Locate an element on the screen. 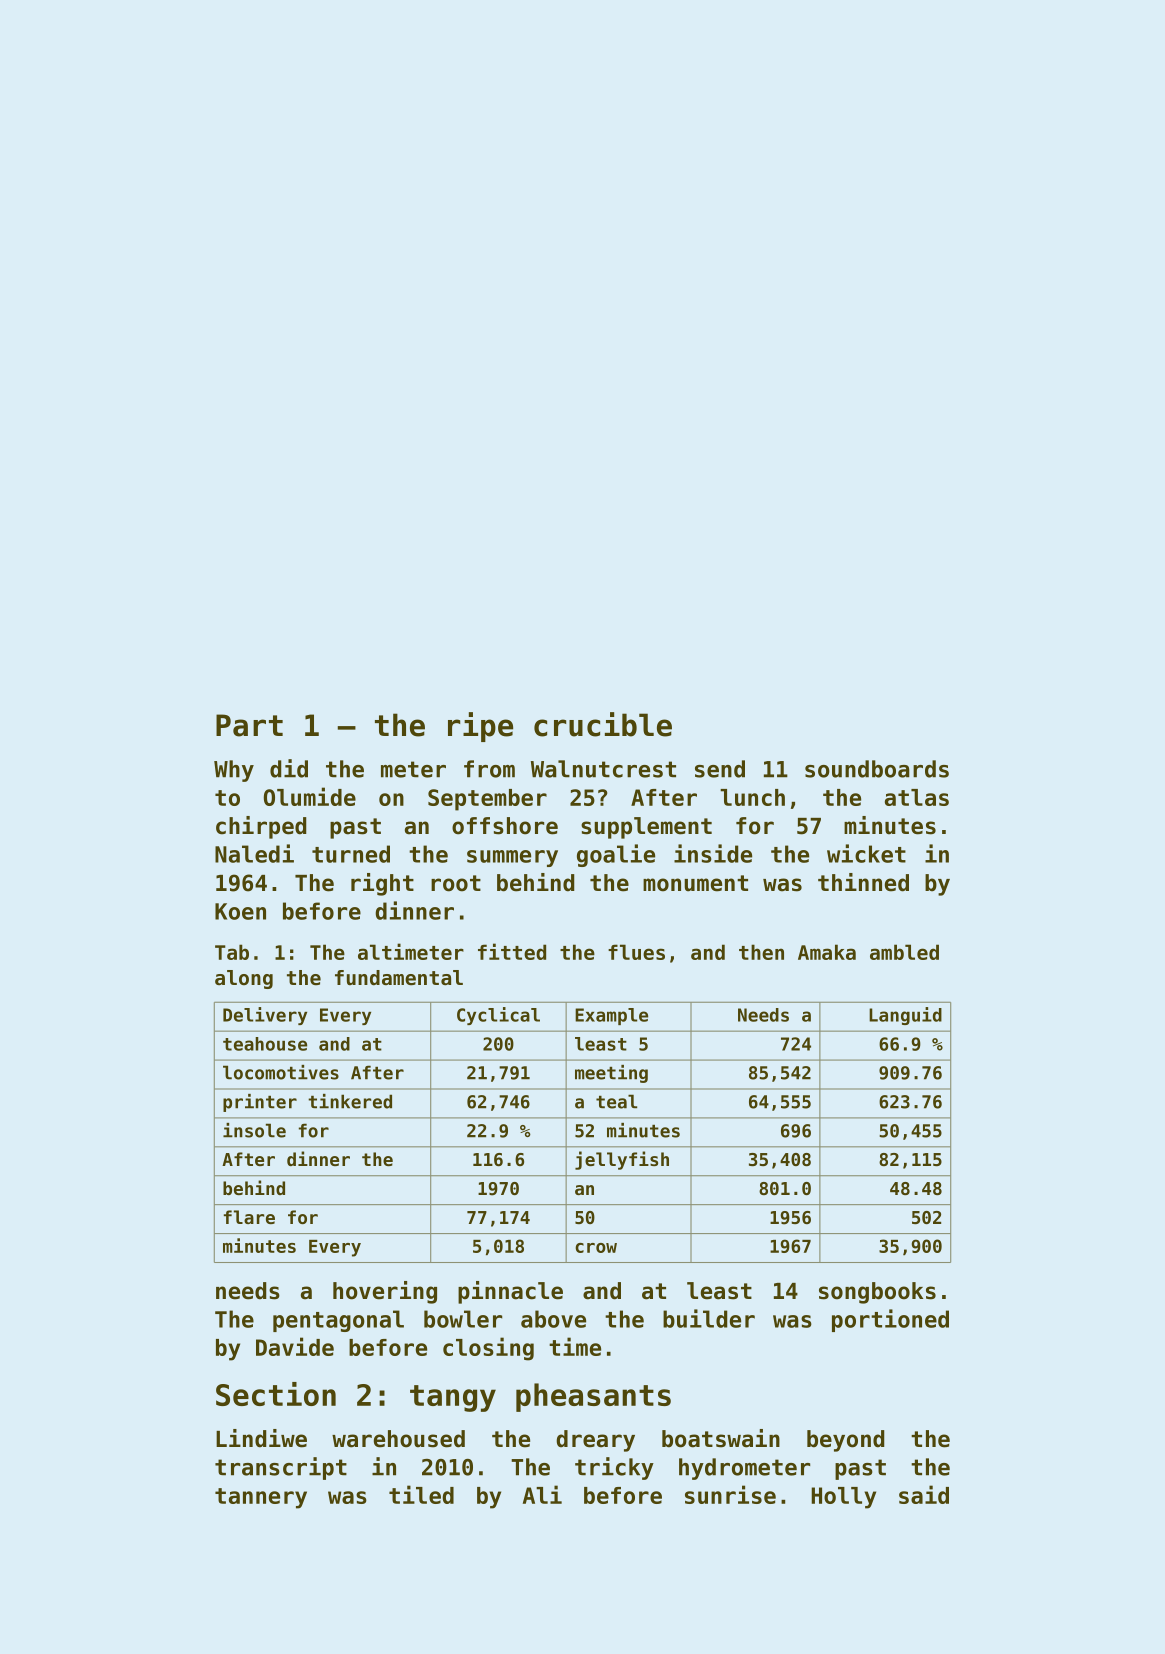 The image size is (1165, 1654). insole is located at coordinates (254, 1130).
